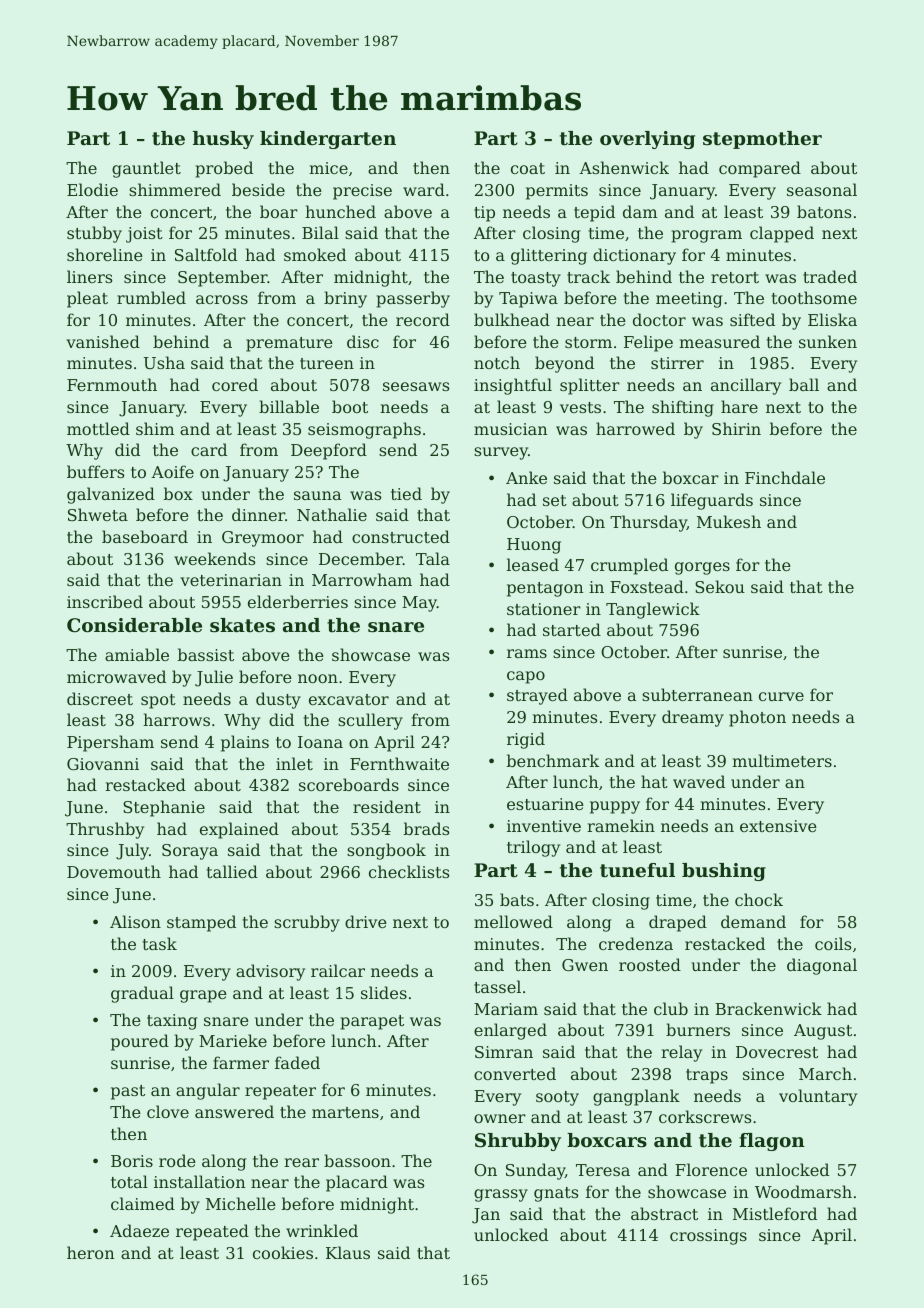  Describe the element at coordinates (112, 384) in the document. I see `Fernmouth` at that location.
